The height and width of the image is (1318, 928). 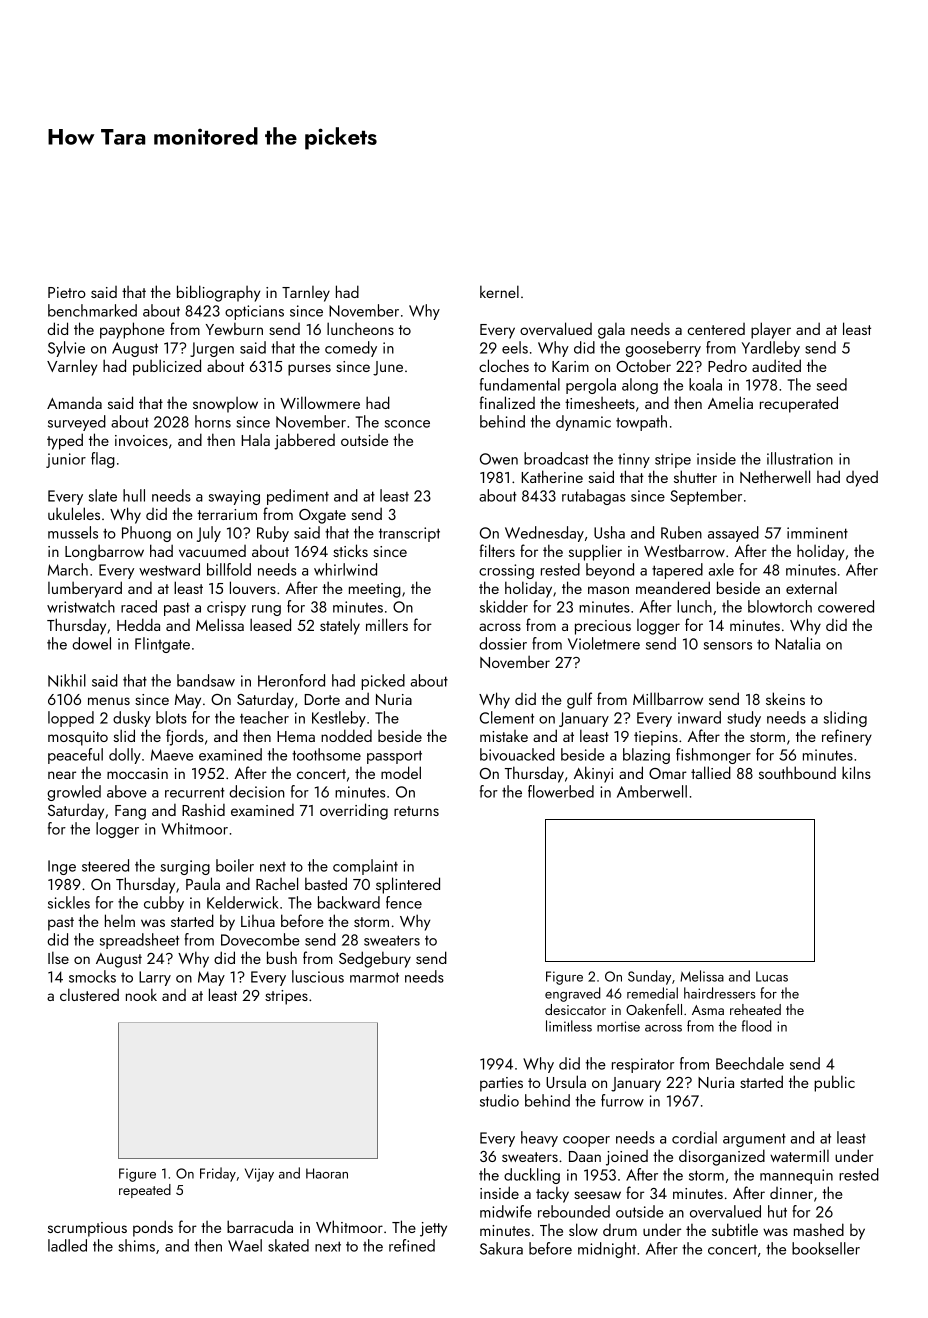 What do you see at coordinates (798, 643) in the image?
I see `Natalia` at bounding box center [798, 643].
